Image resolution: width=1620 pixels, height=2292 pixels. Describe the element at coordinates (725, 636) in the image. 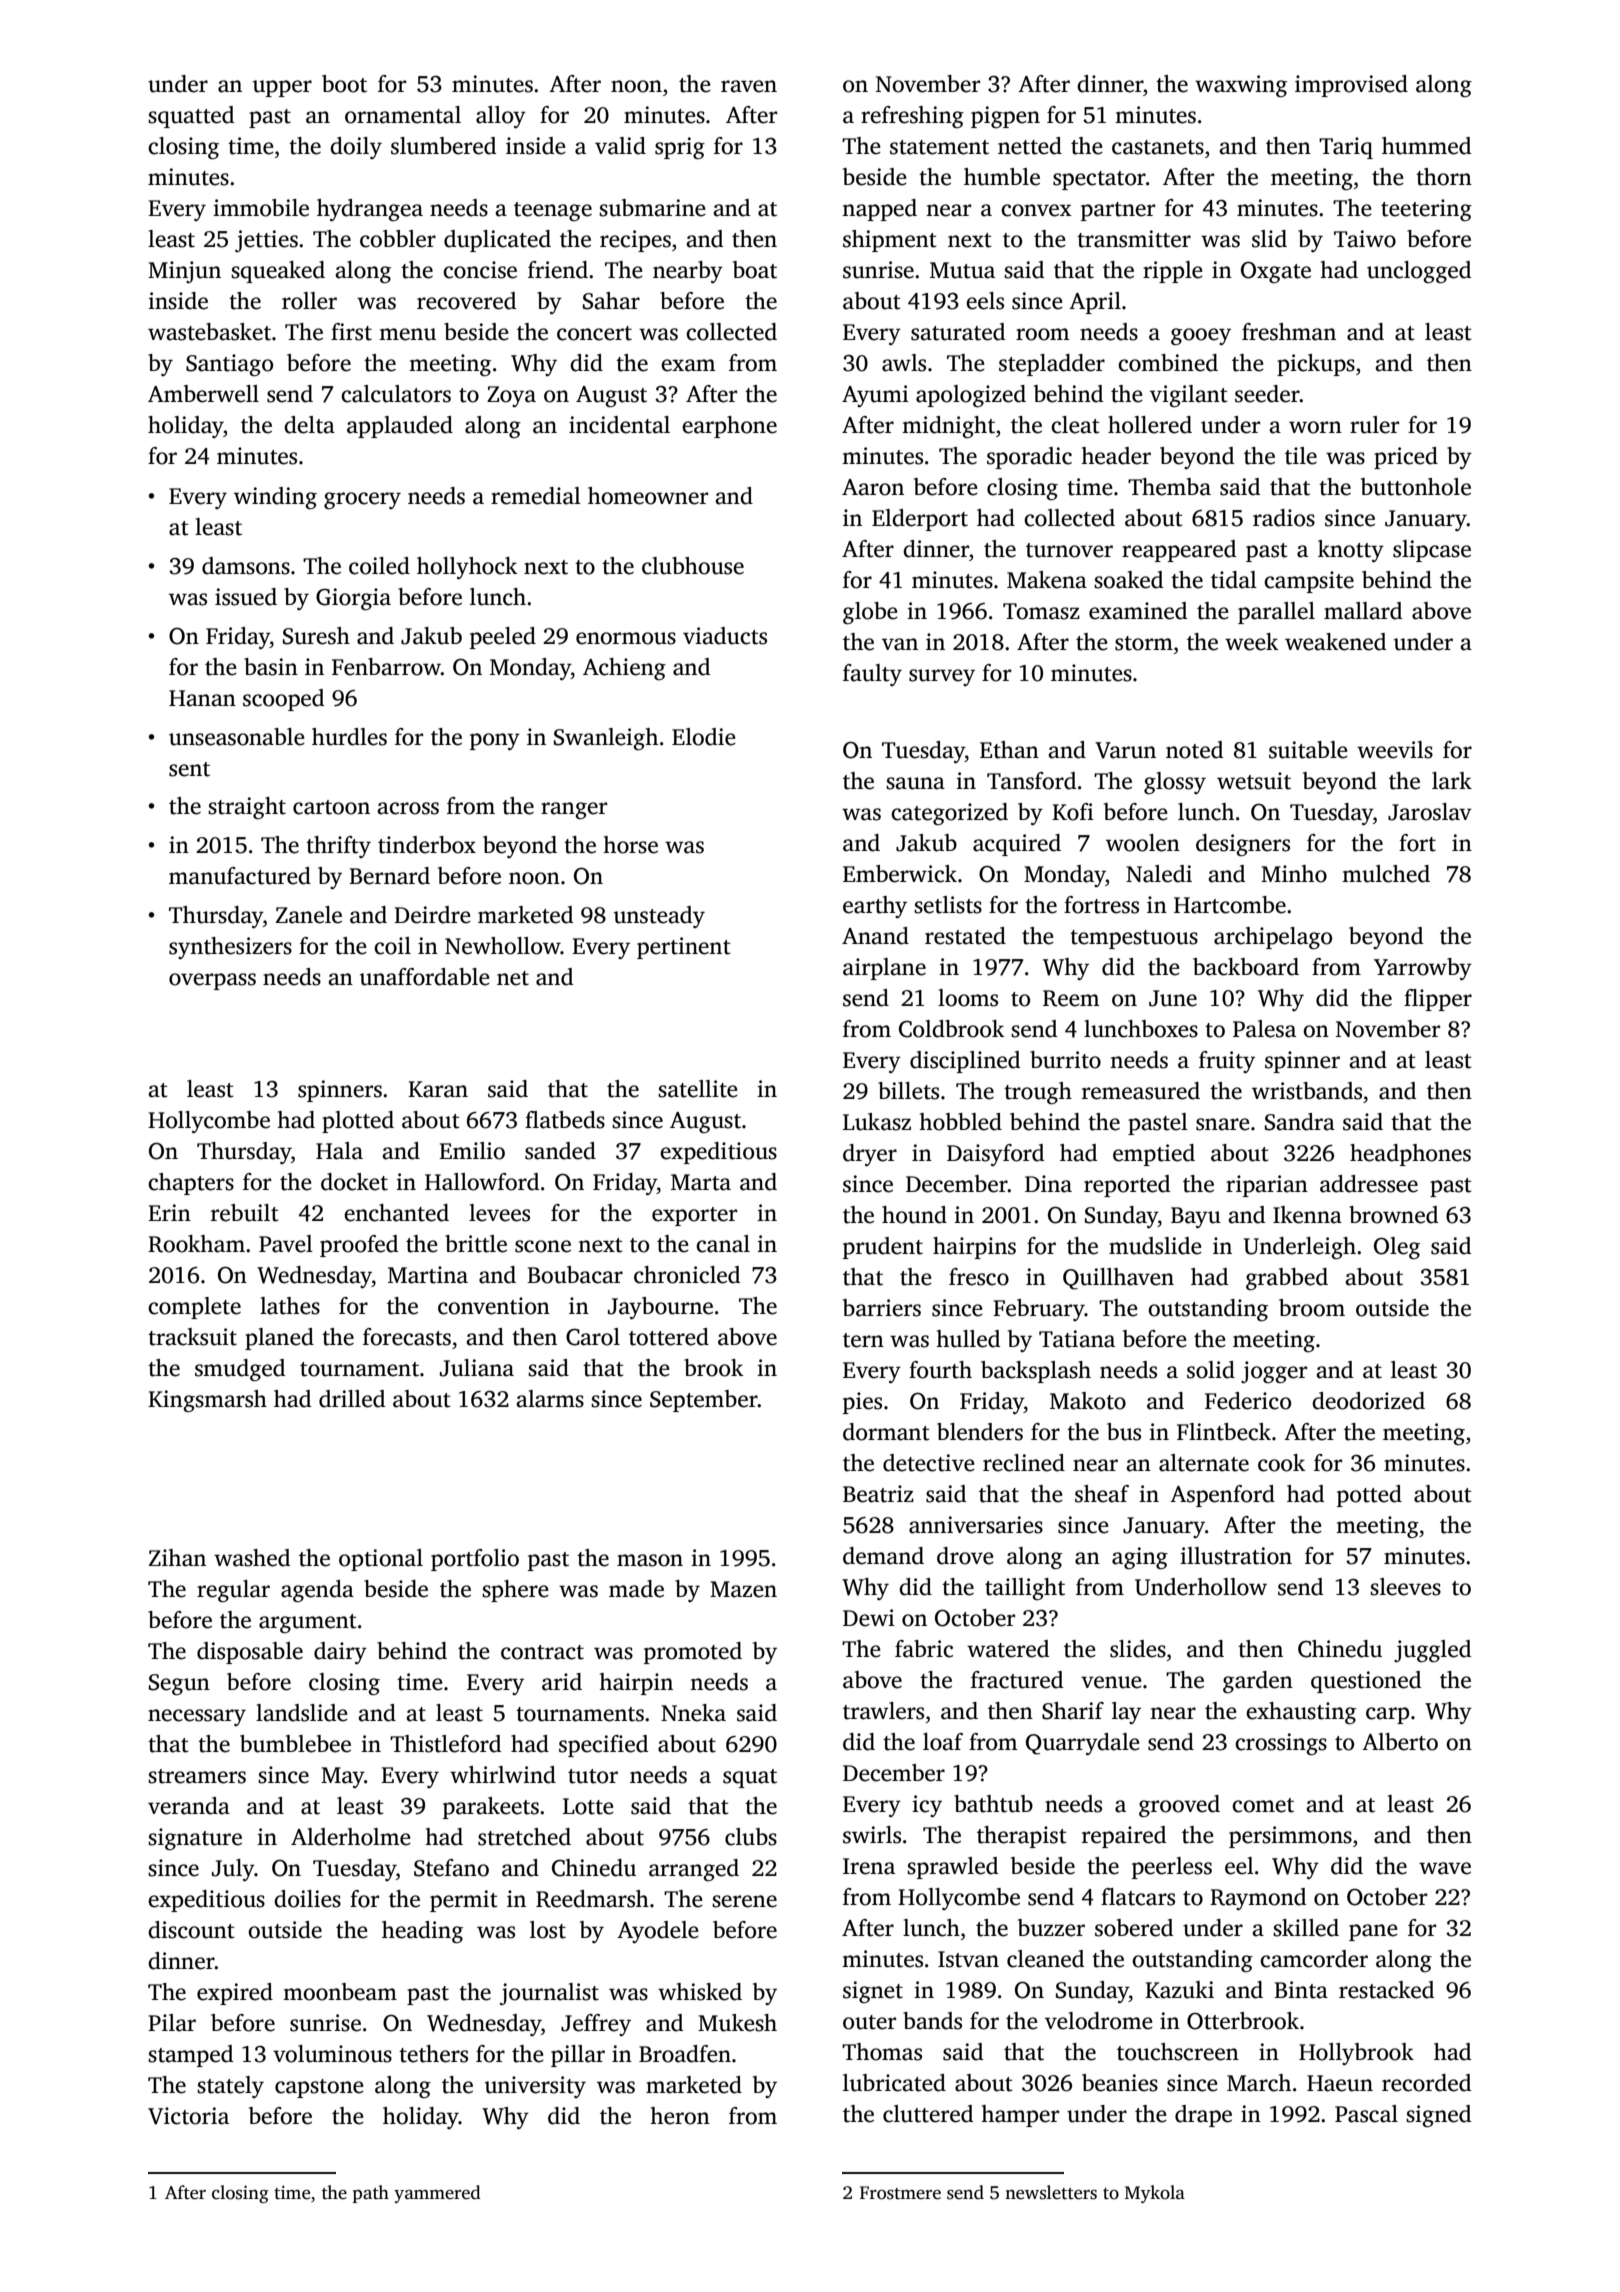

I see `viaducts` at that location.
